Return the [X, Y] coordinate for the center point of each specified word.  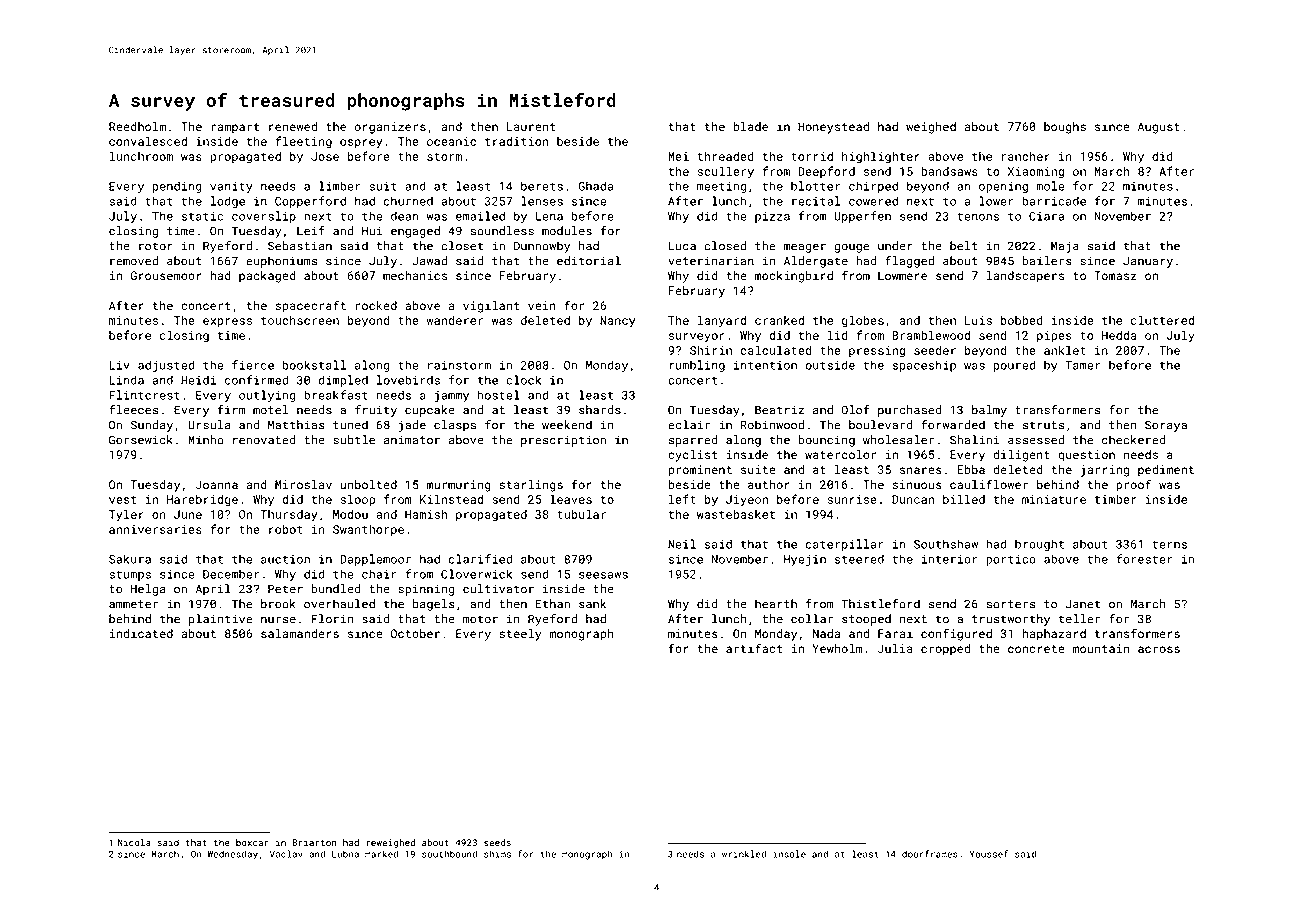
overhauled [339, 604]
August [1159, 128]
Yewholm [838, 648]
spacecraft [311, 306]
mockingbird [794, 277]
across [1159, 649]
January [1148, 262]
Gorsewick [141, 440]
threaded [725, 156]
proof [1133, 485]
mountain [1100, 648]
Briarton [314, 842]
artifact [754, 648]
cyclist [692, 456]
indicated [141, 633]
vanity [231, 187]
